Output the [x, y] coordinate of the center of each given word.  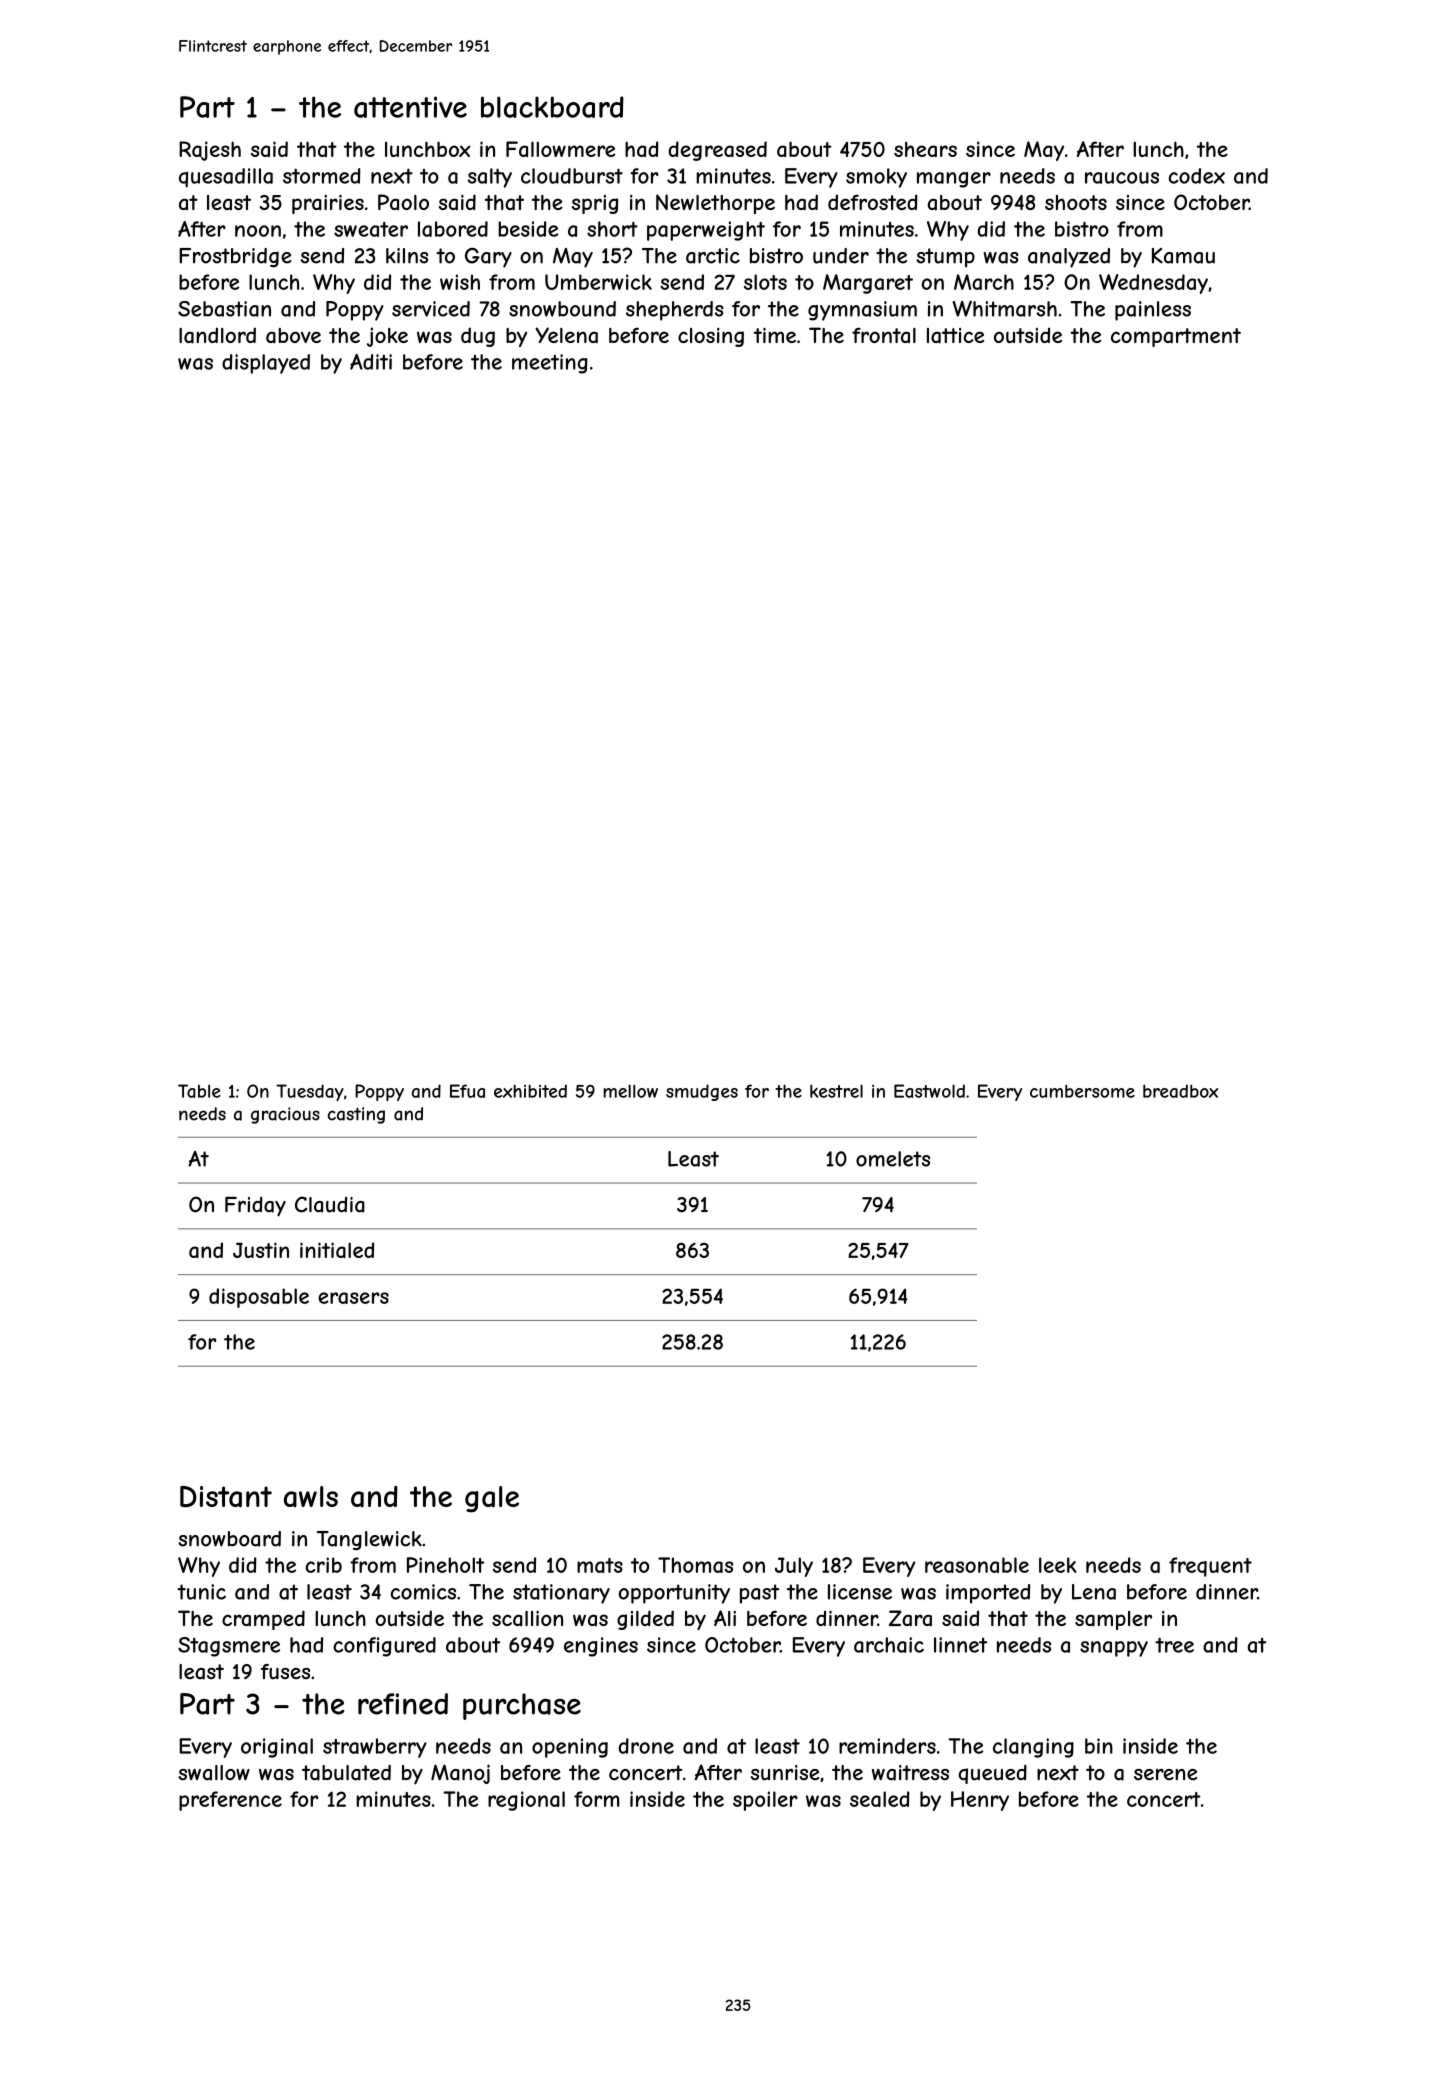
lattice [955, 336]
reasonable [977, 1565]
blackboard [552, 107]
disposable [259, 1298]
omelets [893, 1159]
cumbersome [1082, 1091]
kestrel [836, 1091]
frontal [884, 335]
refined [403, 1704]
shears [925, 149]
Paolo [403, 202]
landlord [217, 335]
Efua [467, 1091]
